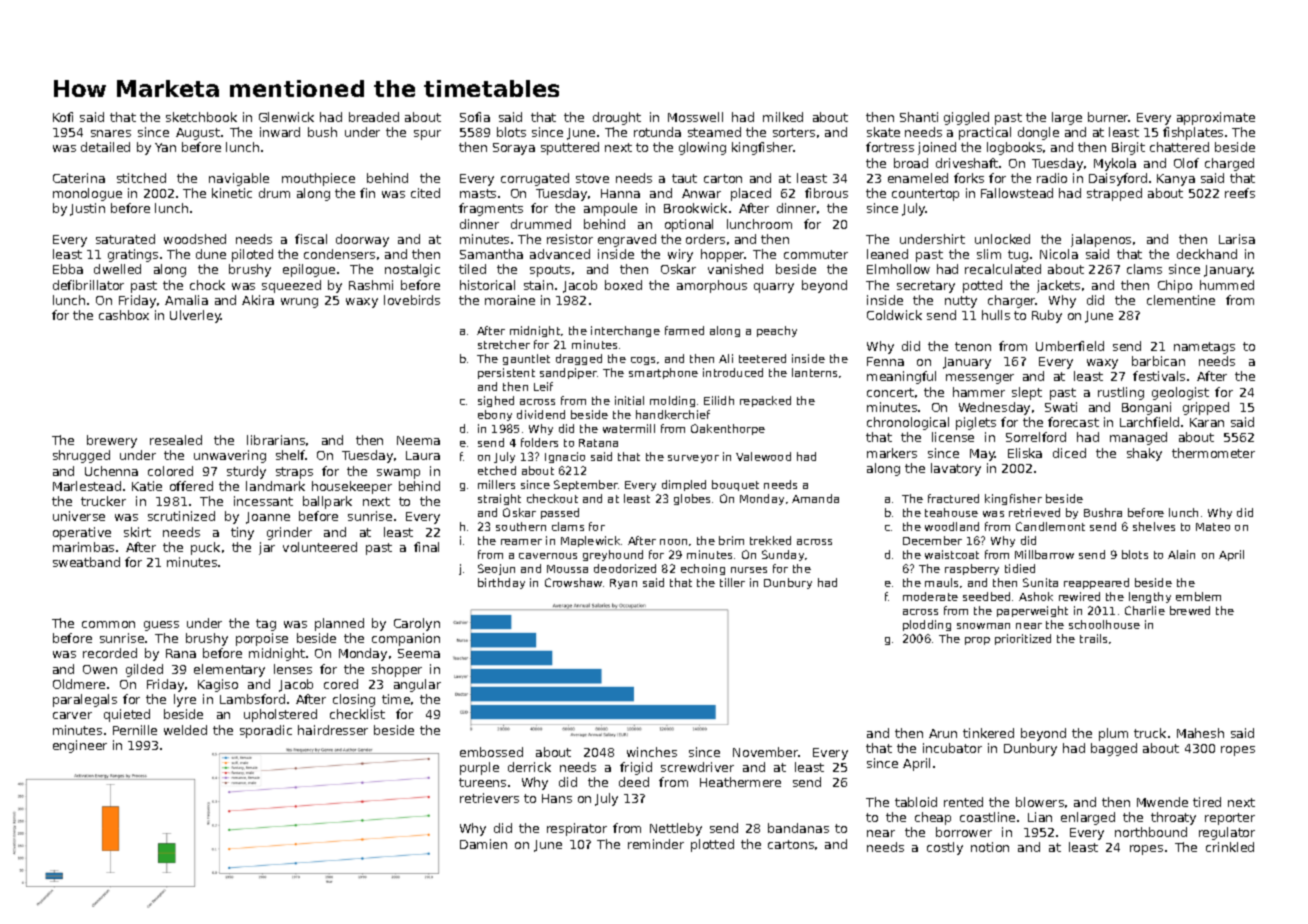 Image resolution: width=1308 pixels, height=924 pixels. What do you see at coordinates (1190, 610) in the image?
I see `brewed` at bounding box center [1190, 610].
